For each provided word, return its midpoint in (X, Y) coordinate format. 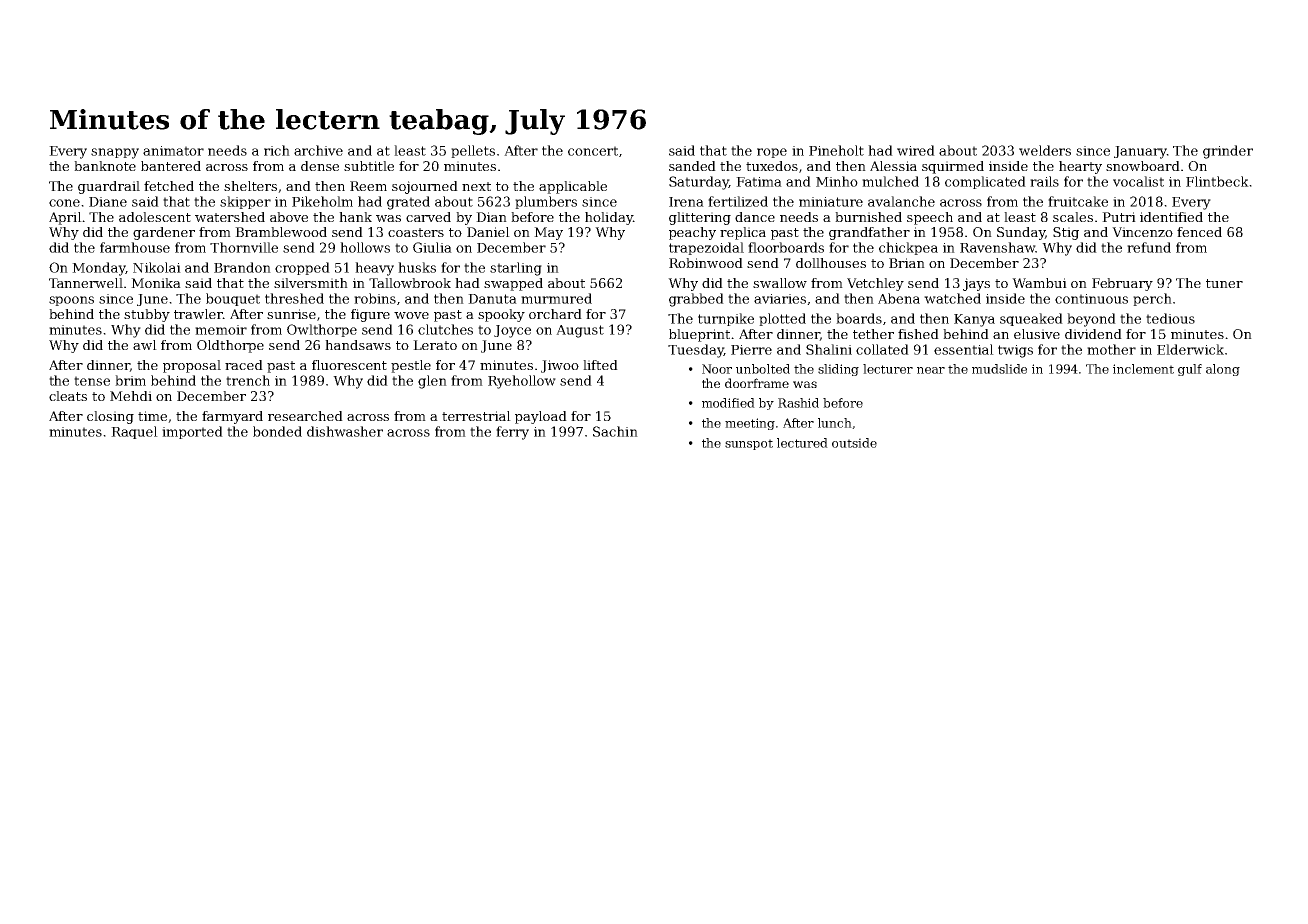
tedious (1170, 318)
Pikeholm (322, 201)
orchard (555, 314)
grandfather (869, 233)
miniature (831, 202)
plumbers (546, 202)
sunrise (291, 314)
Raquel (134, 432)
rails (1044, 181)
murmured (556, 298)
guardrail (109, 187)
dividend (1093, 334)
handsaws (358, 345)
